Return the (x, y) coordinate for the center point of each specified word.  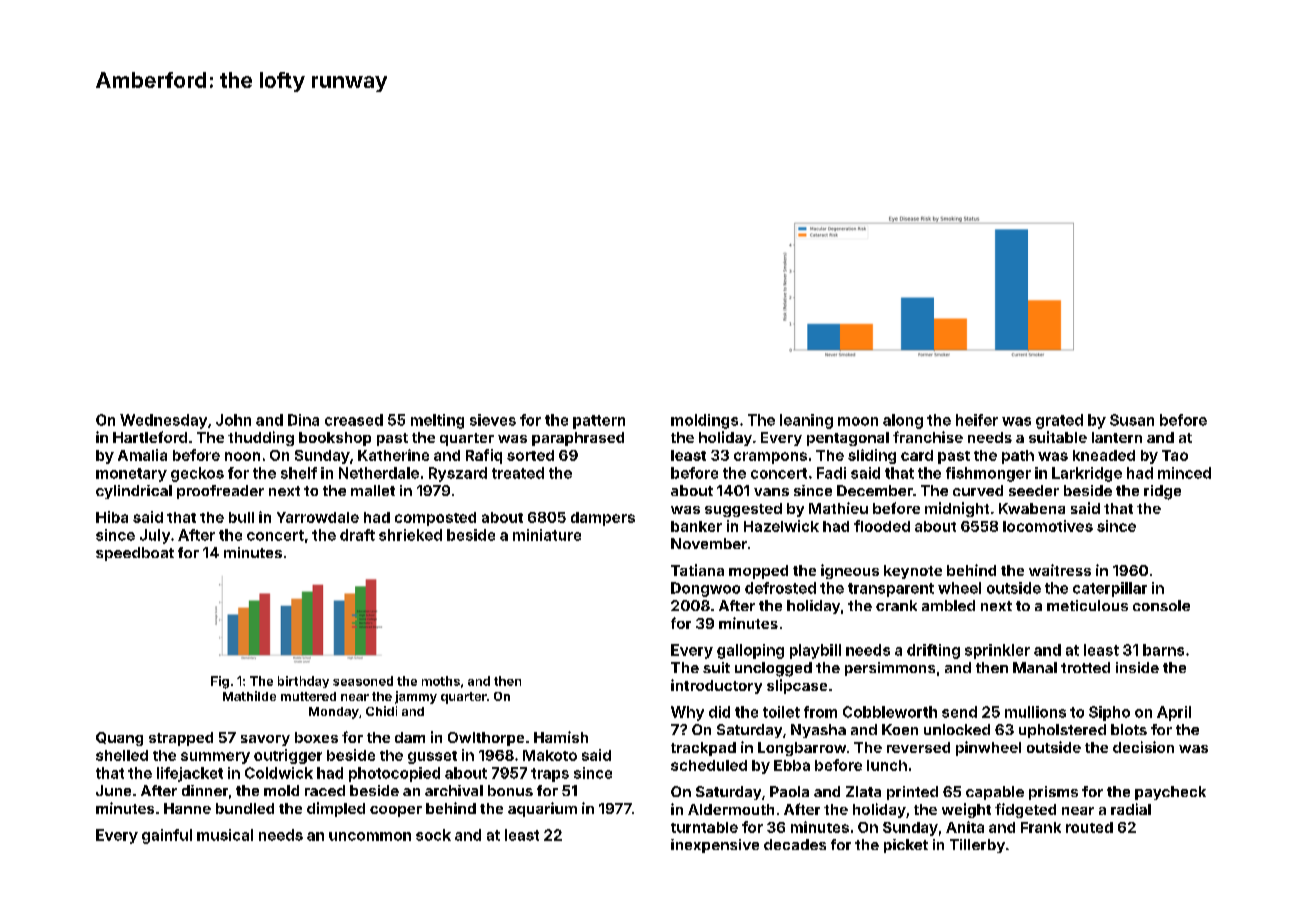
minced (1184, 473)
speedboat (135, 554)
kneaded (1104, 455)
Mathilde (249, 696)
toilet (781, 712)
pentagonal (848, 439)
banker (696, 526)
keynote (913, 572)
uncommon (370, 836)
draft (357, 535)
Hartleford (150, 437)
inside (1137, 667)
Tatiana (697, 570)
